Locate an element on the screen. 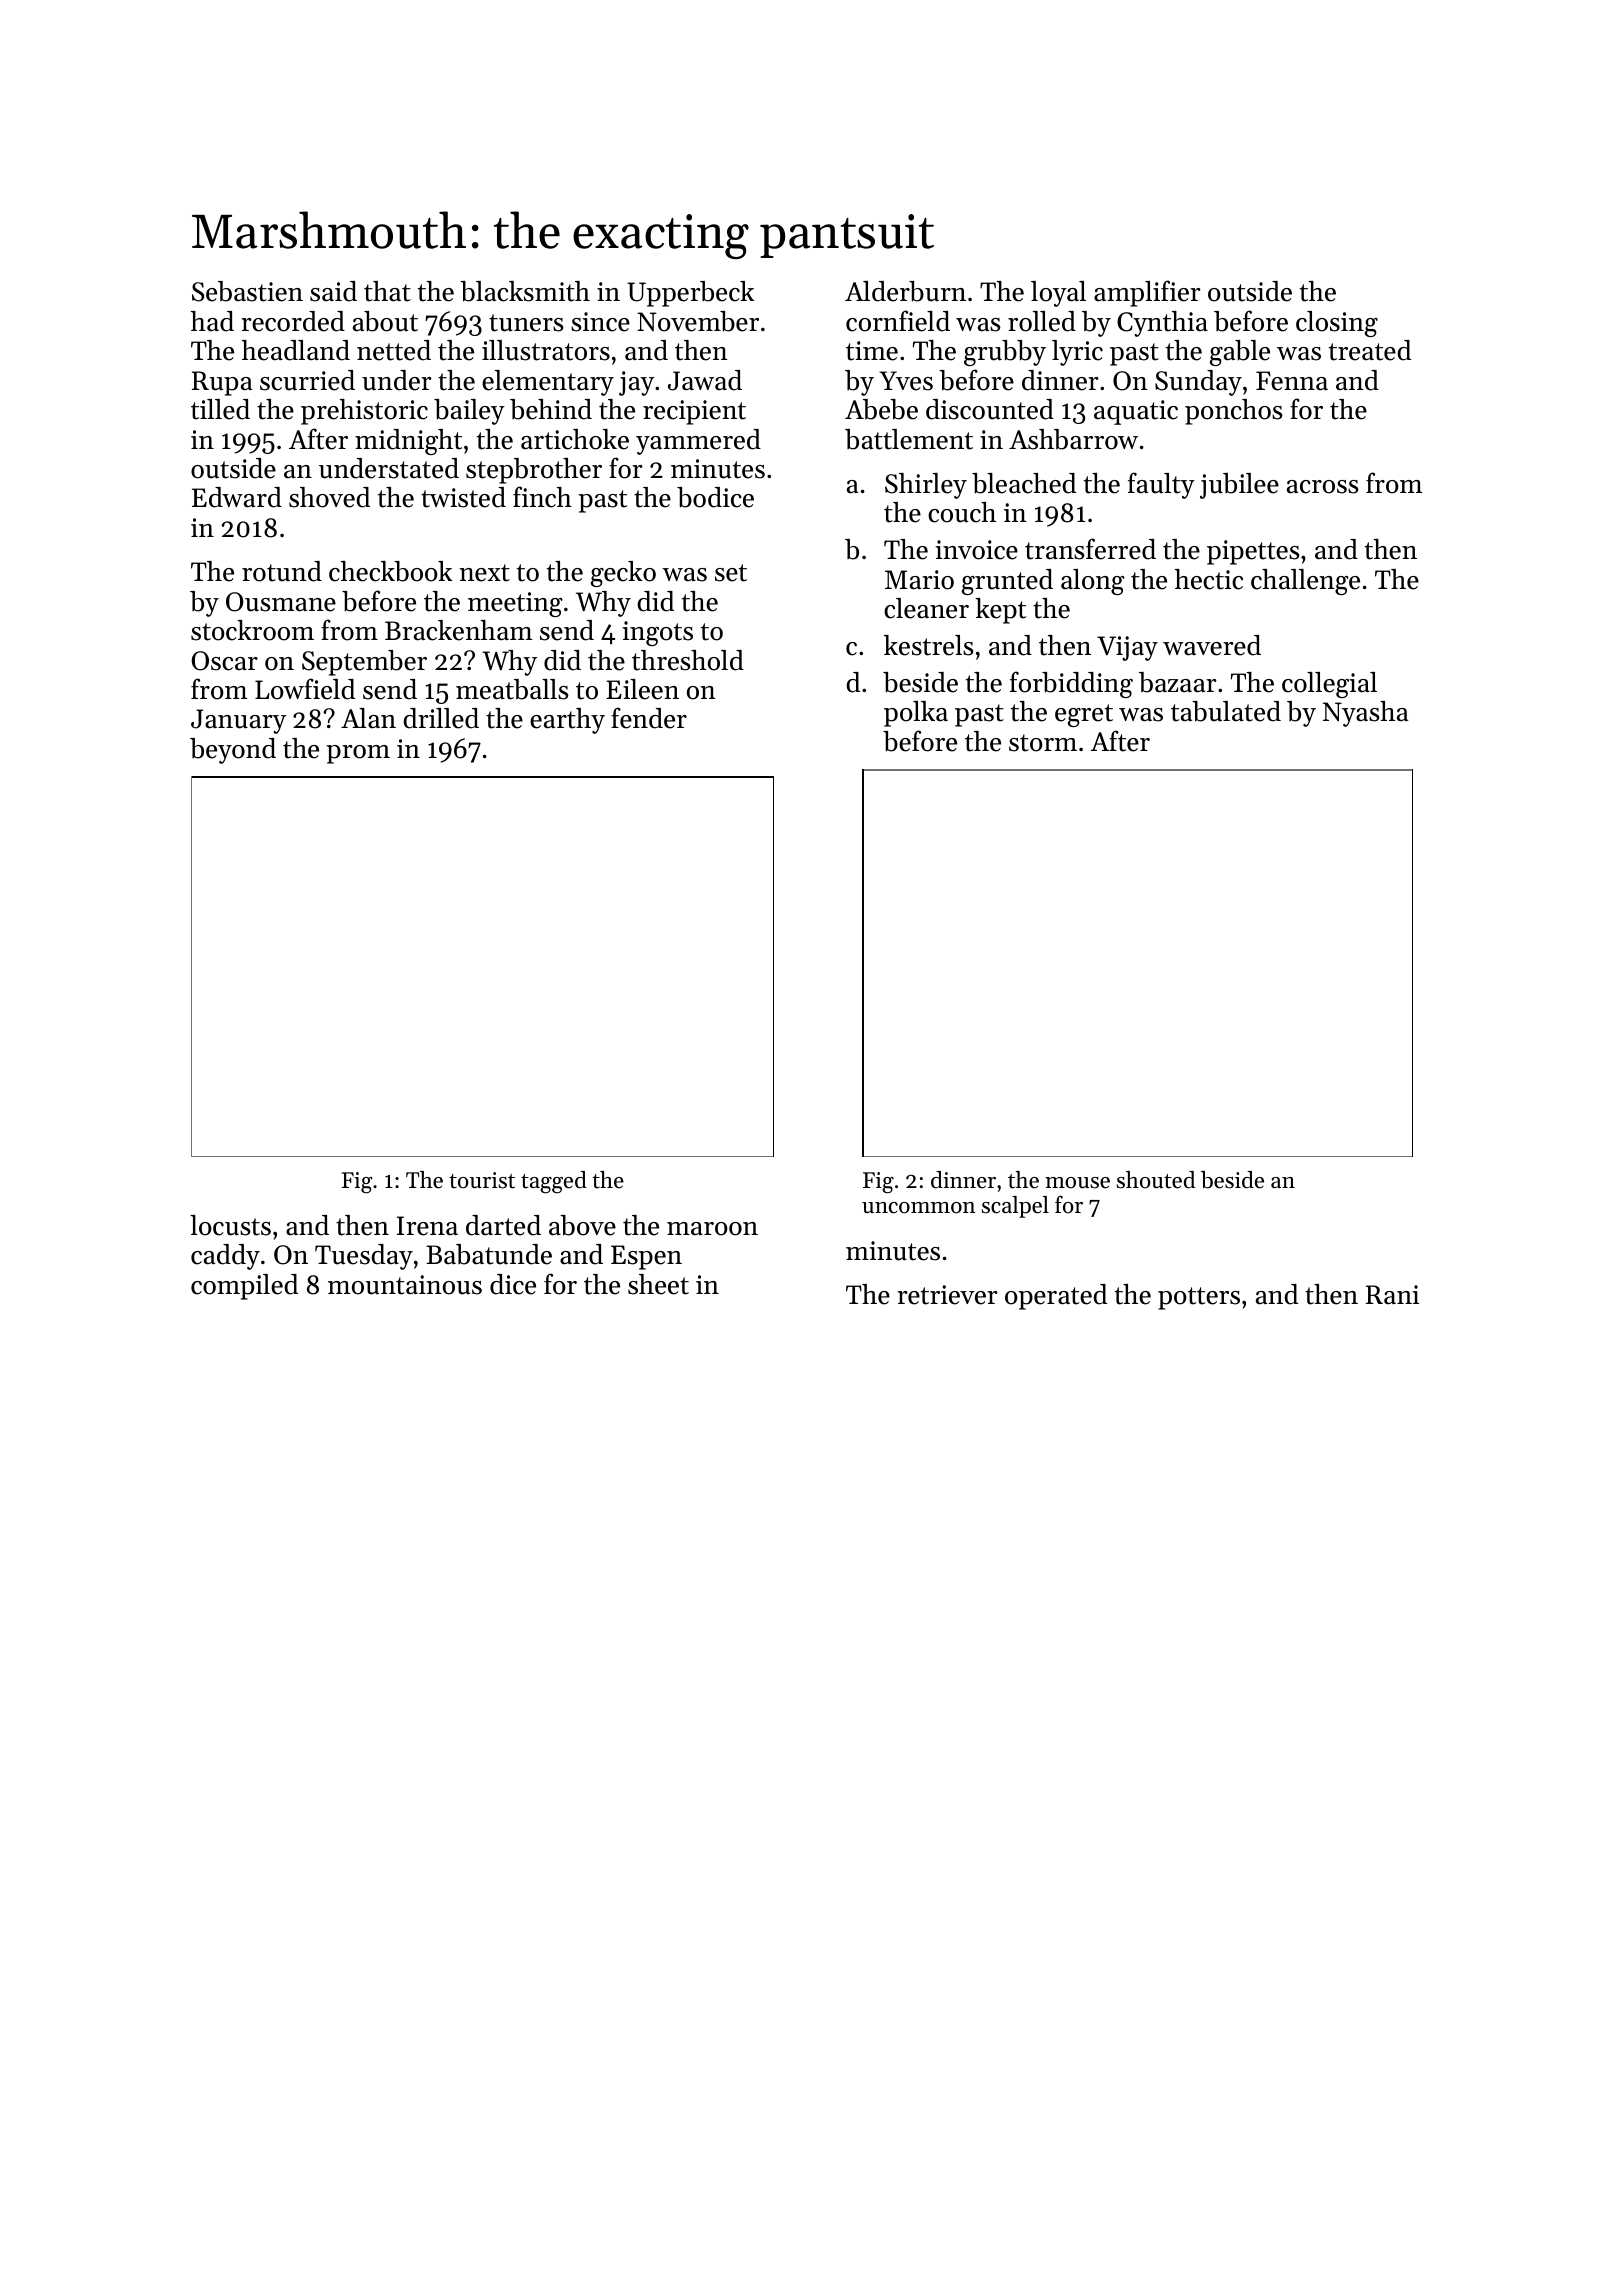 This screenshot has height=2292, width=1620. tilled is located at coordinates (220, 409).
